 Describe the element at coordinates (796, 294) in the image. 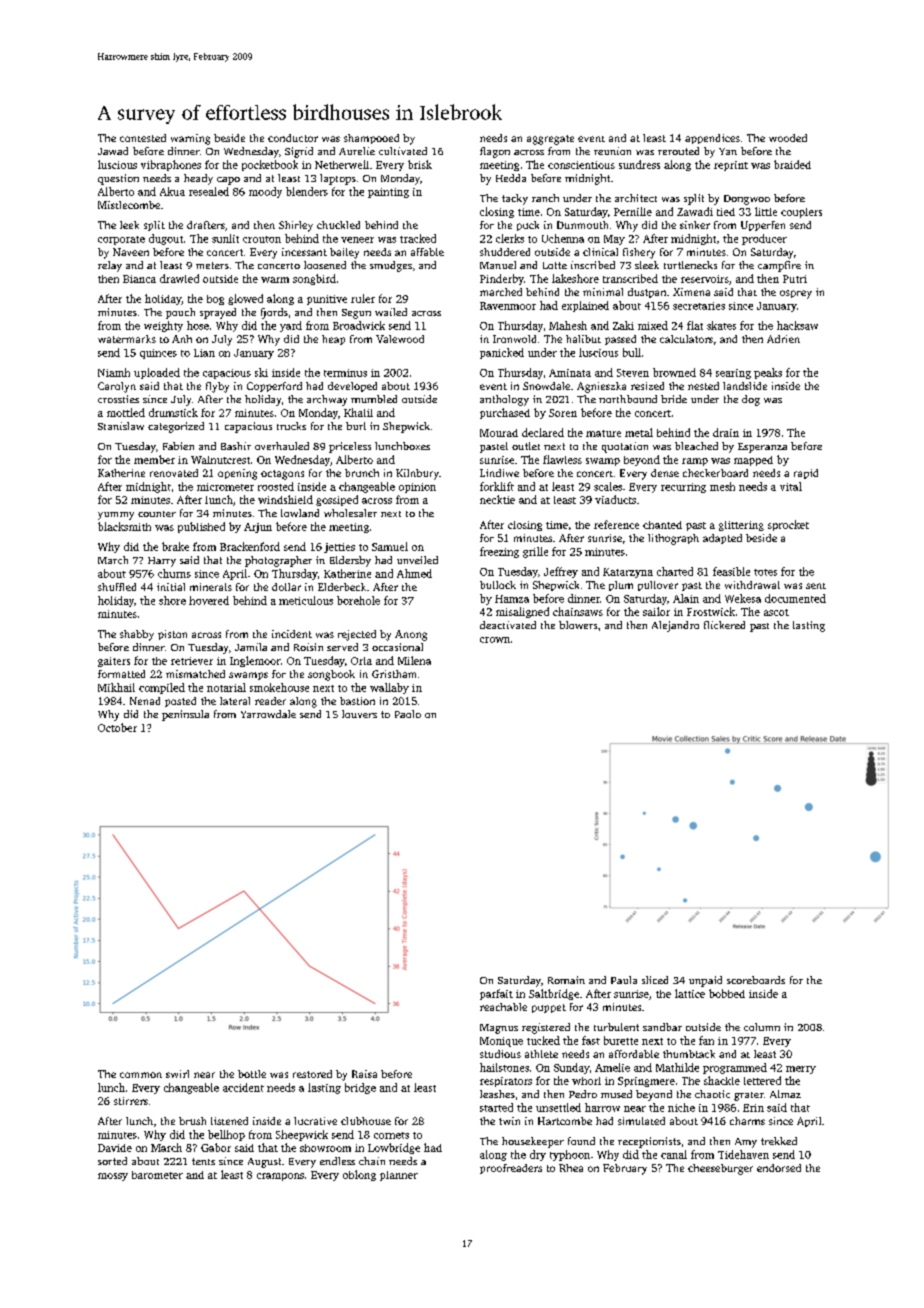

I see `osprey` at that location.
